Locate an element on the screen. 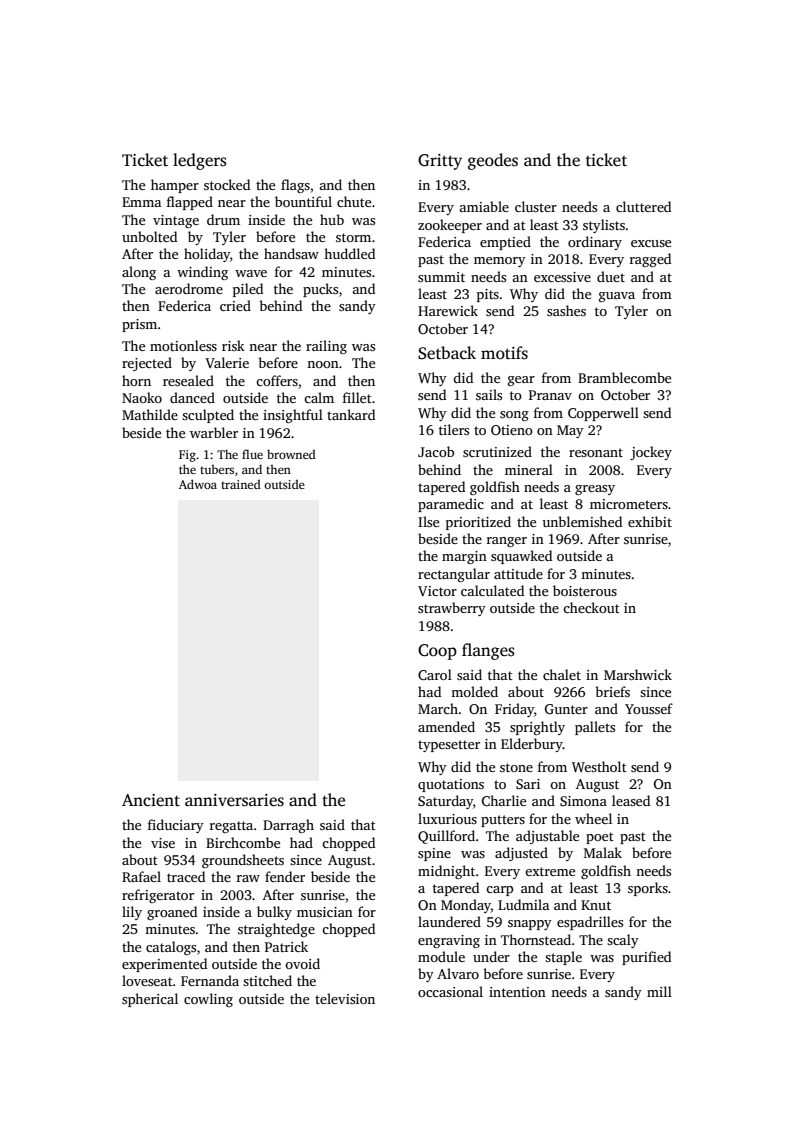  fiduciary is located at coordinates (176, 826).
